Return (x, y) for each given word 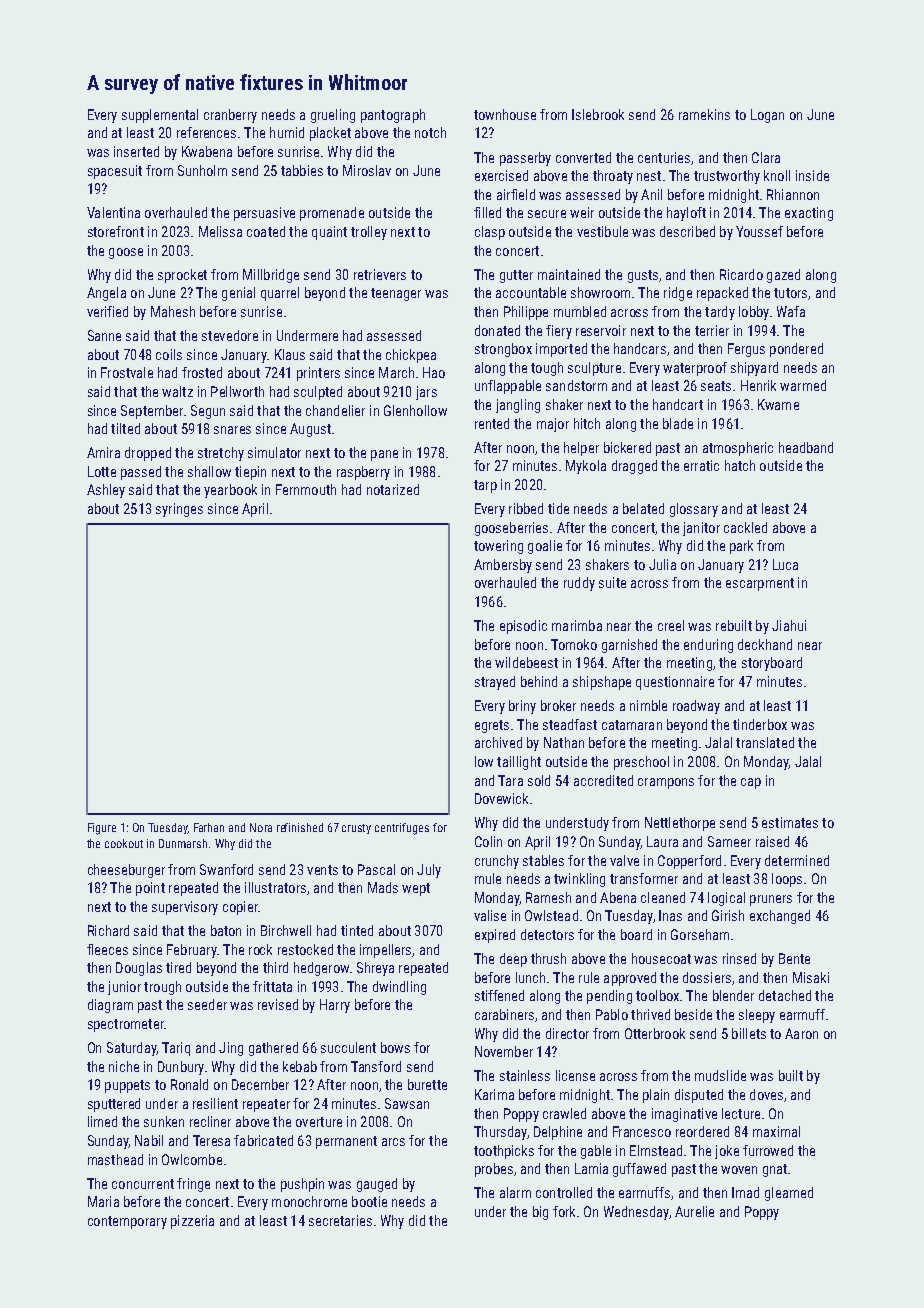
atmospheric (738, 449)
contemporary (127, 1222)
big (540, 1213)
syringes (179, 510)
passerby (525, 159)
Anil (651, 194)
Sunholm (202, 170)
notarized (393, 489)
